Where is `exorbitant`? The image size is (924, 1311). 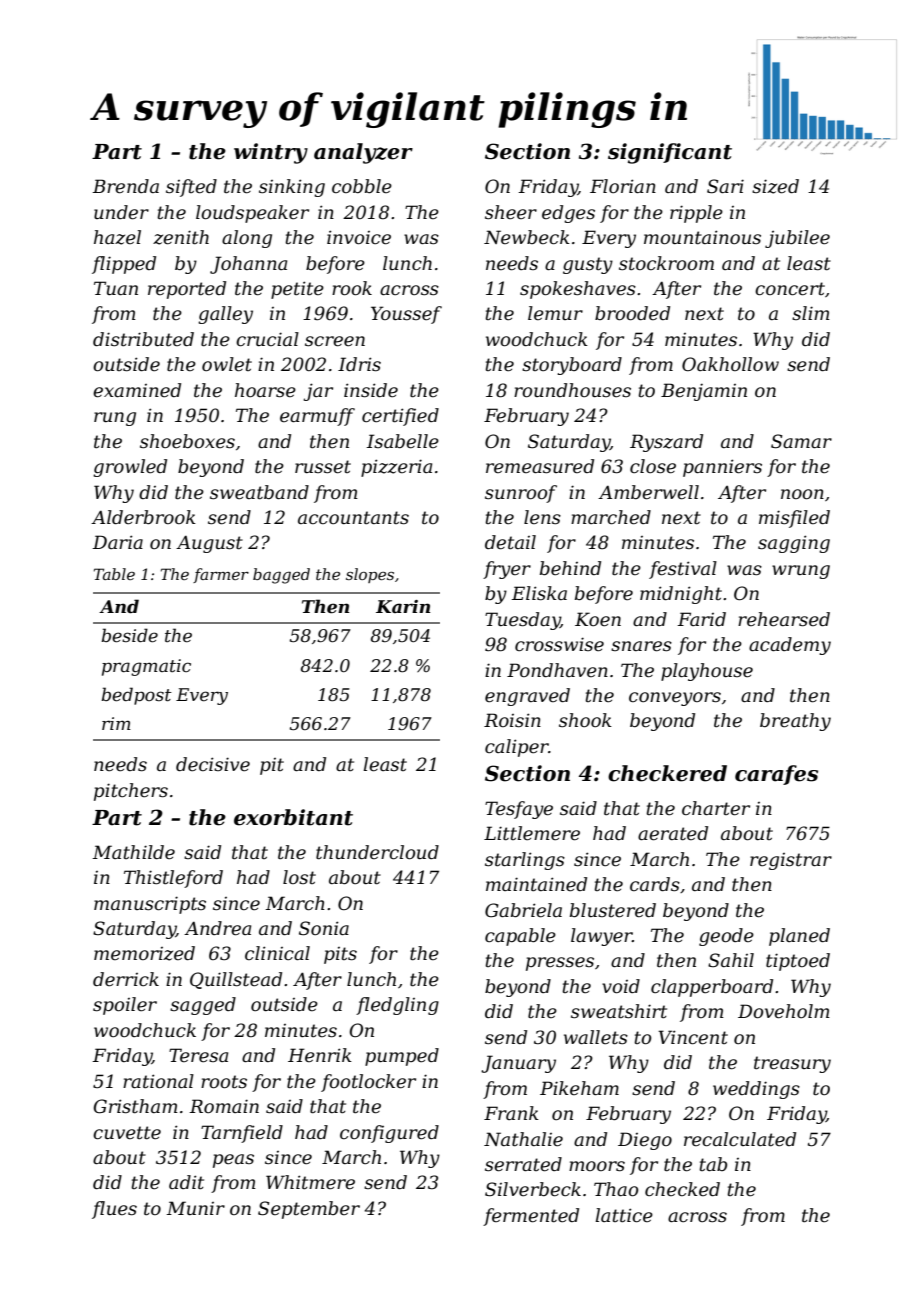 exorbitant is located at coordinates (293, 817).
